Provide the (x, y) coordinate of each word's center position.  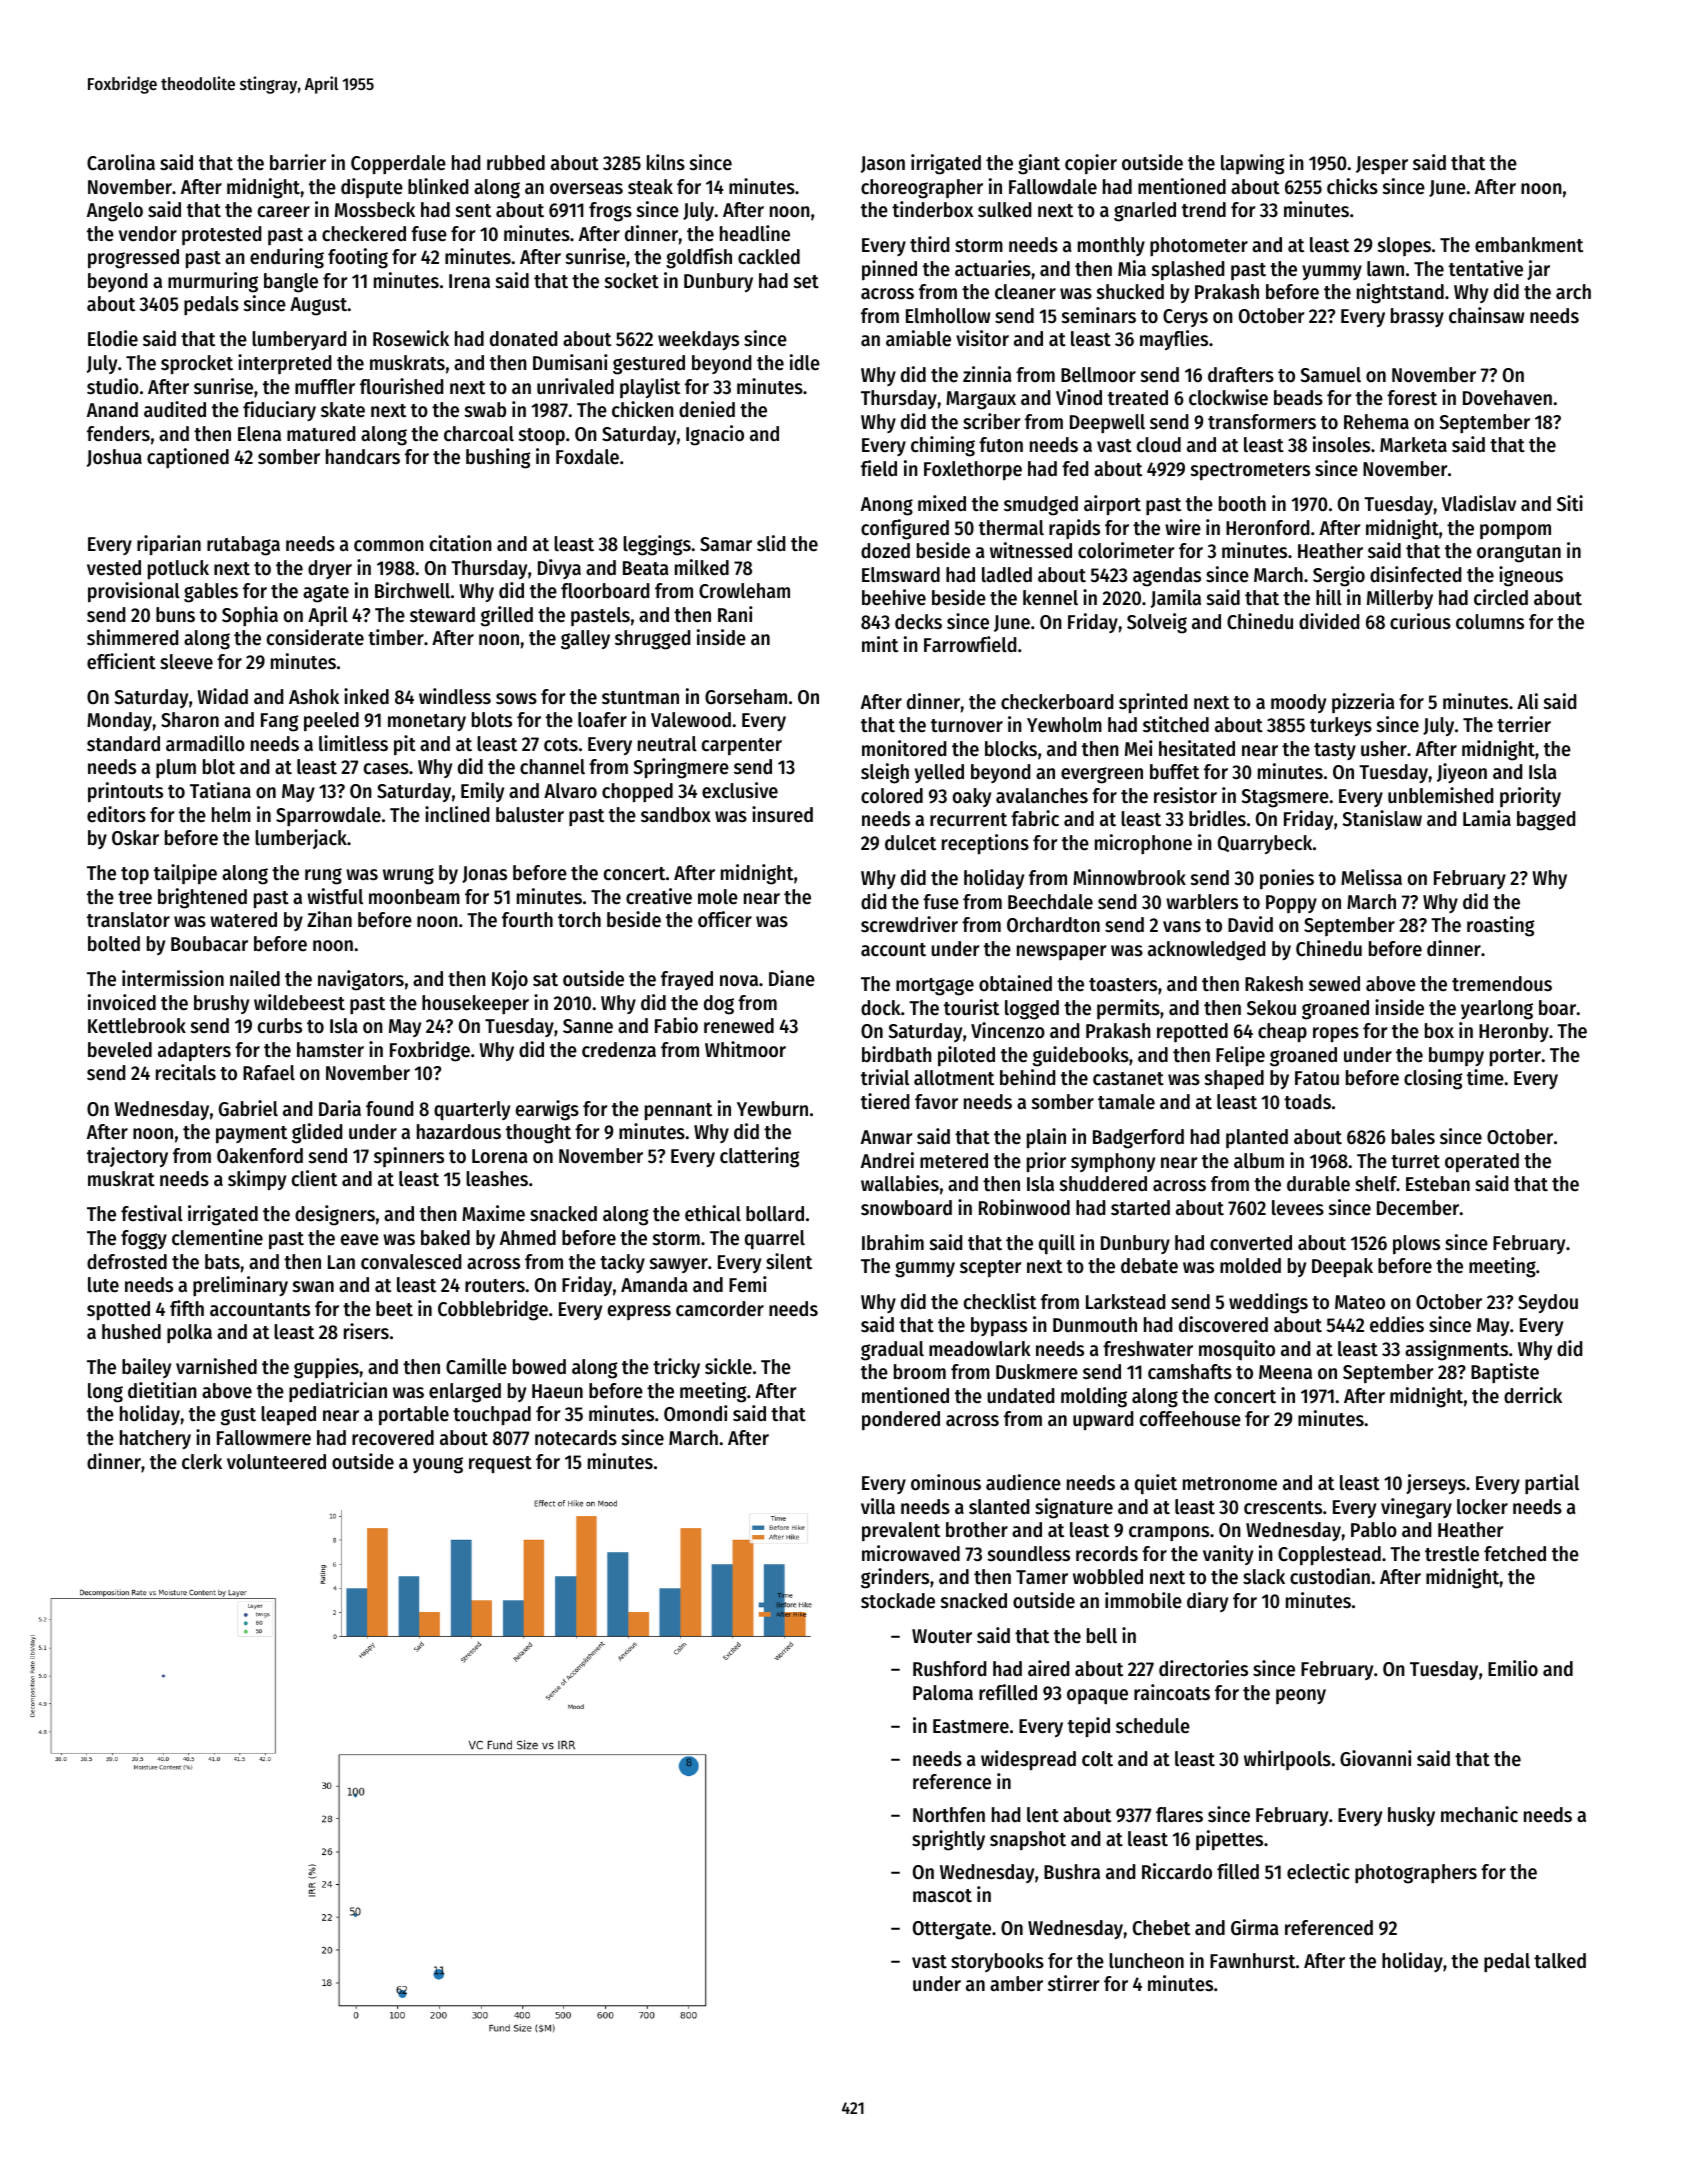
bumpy (1456, 1056)
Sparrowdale (328, 816)
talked (1560, 1961)
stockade (898, 1601)
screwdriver (909, 924)
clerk (202, 1462)
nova (739, 981)
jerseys (1436, 1484)
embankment (1529, 245)
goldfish (699, 258)
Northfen (949, 1815)
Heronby (1514, 1032)
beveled (120, 1050)
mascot (942, 1896)
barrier (298, 162)
